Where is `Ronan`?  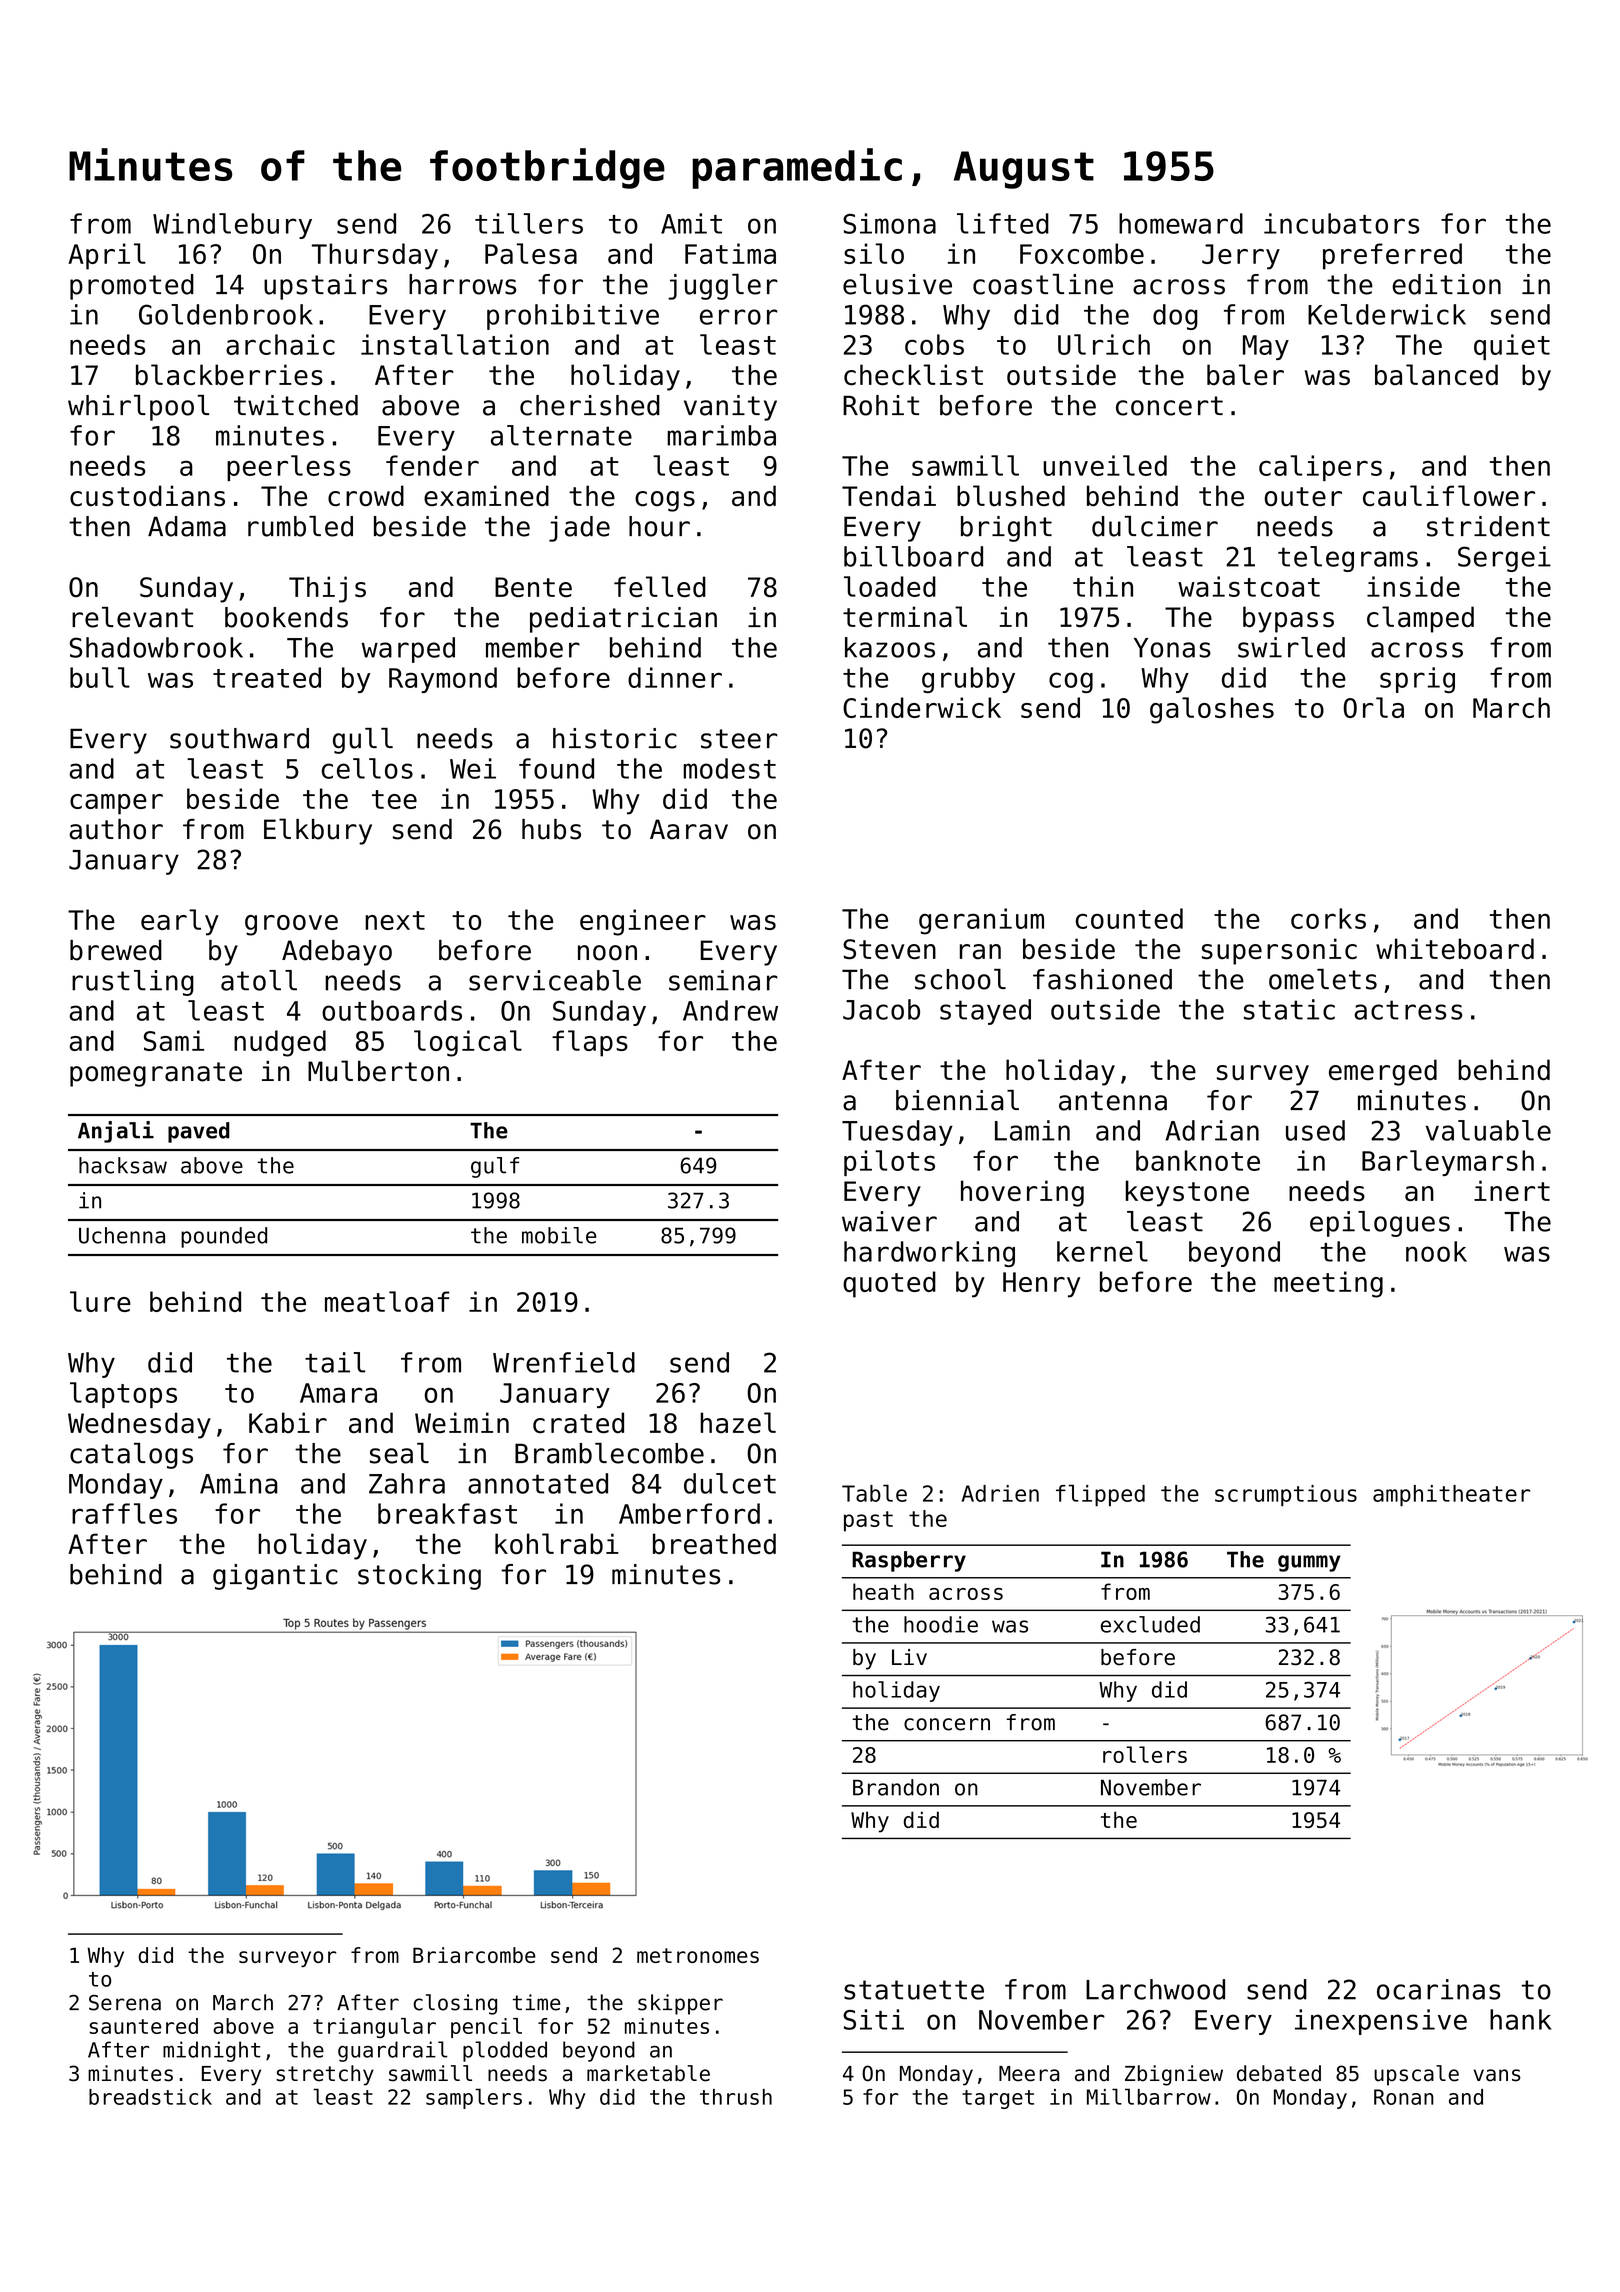 Ronan is located at coordinates (1404, 2097).
